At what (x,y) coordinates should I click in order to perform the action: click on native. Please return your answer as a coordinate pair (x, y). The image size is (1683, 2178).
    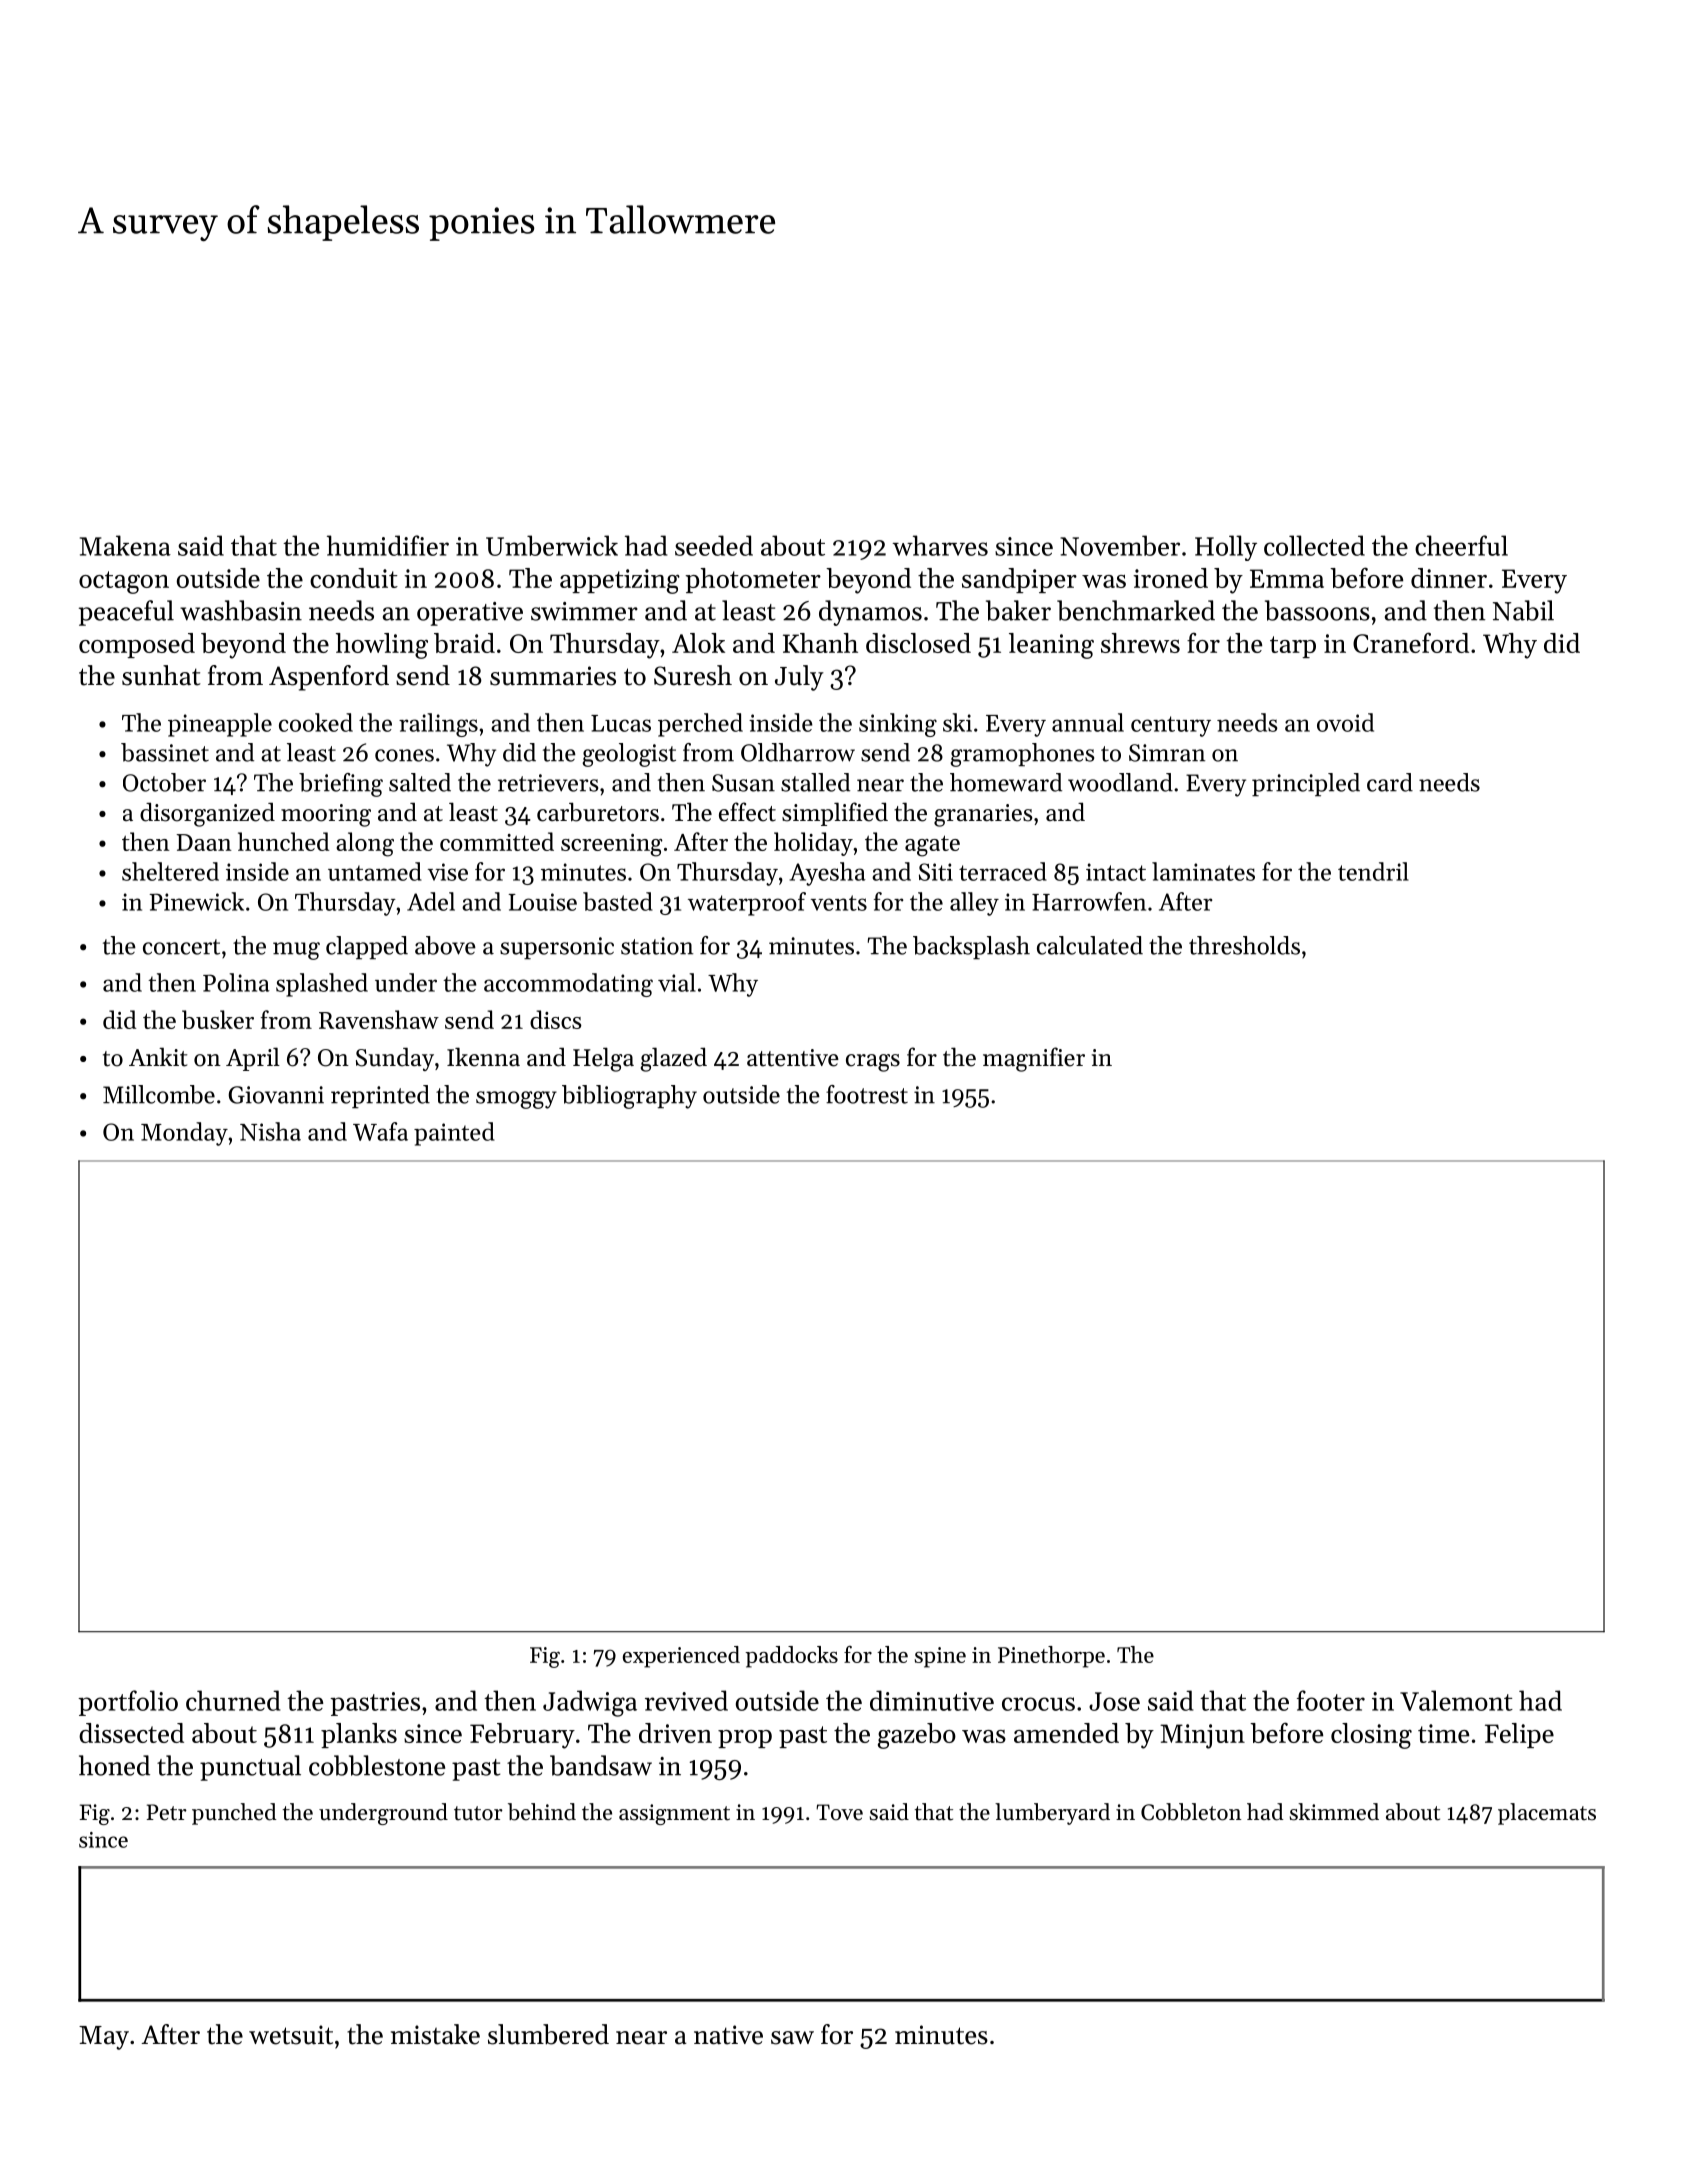
    Looking at the image, I should click on (728, 2035).
